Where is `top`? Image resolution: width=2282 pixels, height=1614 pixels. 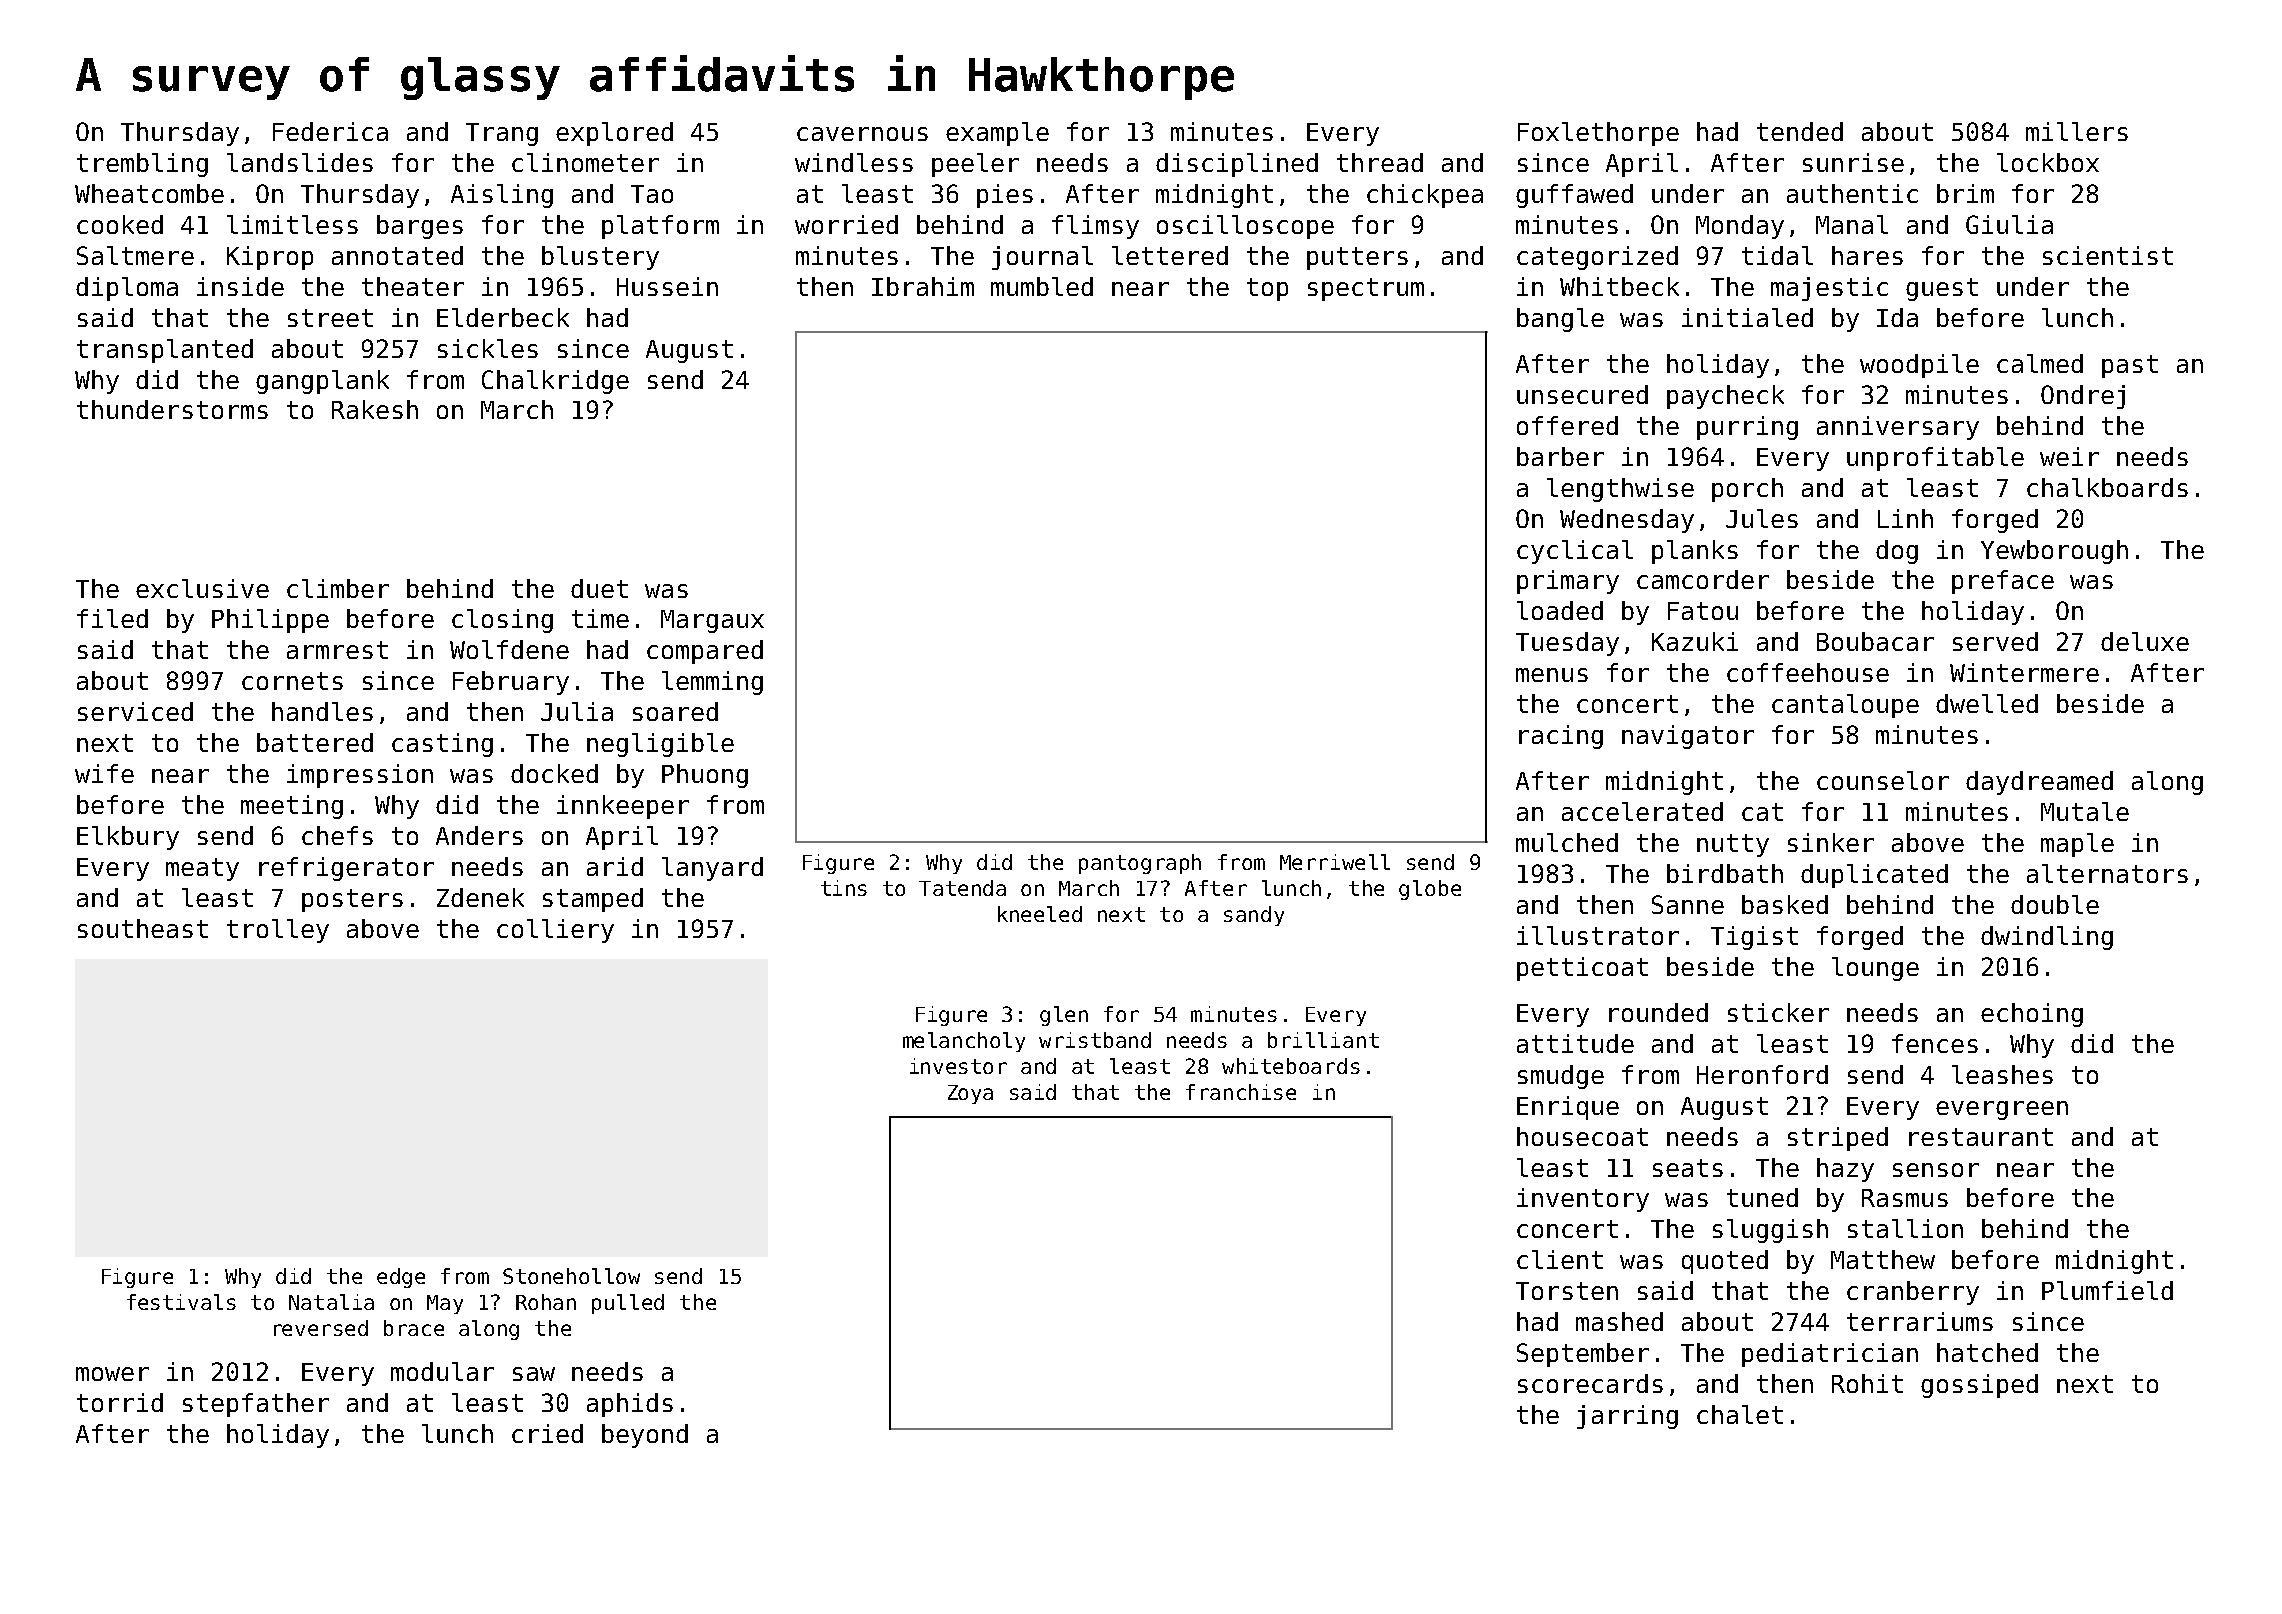
top is located at coordinates (1267, 289).
